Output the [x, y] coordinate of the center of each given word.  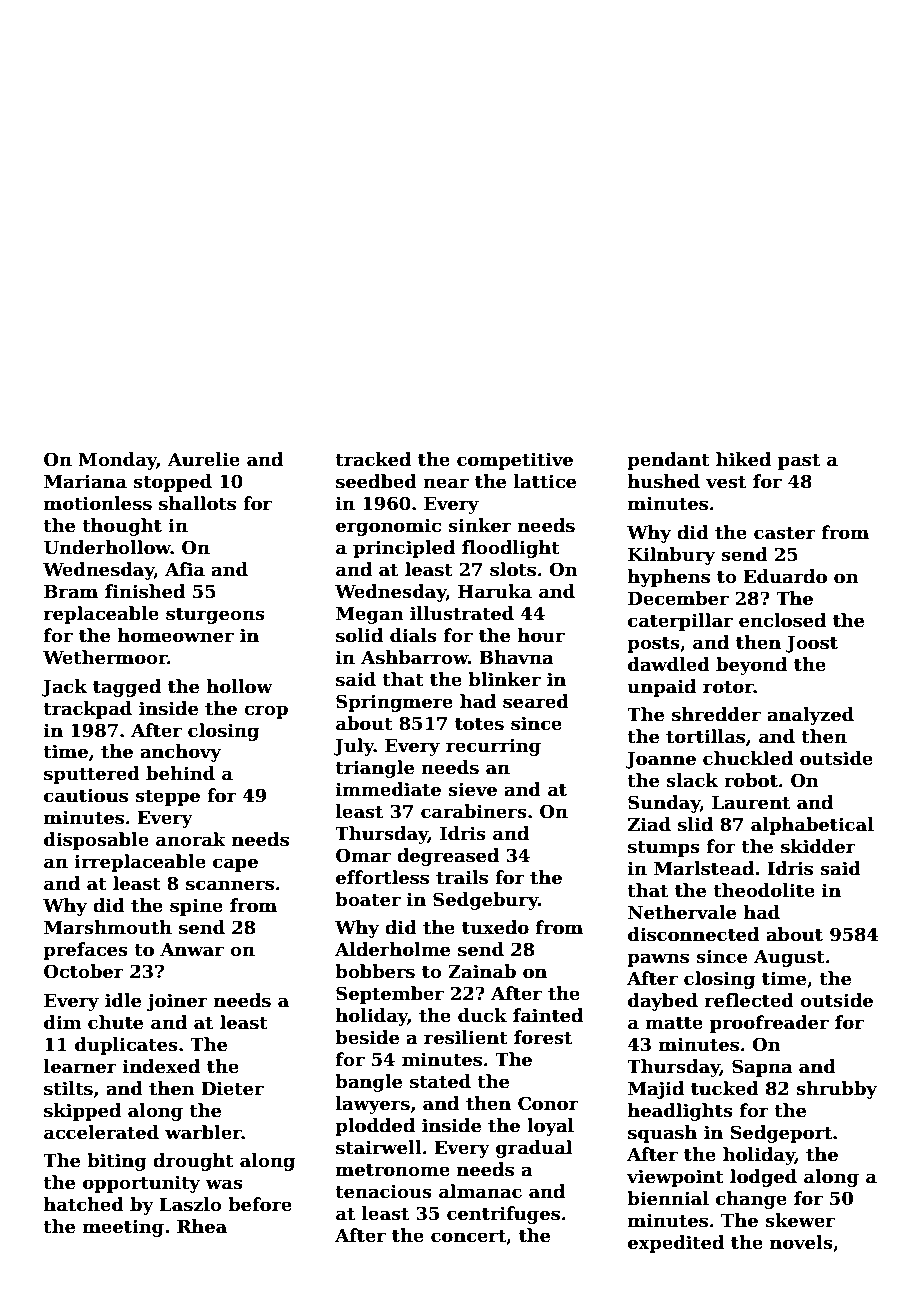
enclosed [782, 620]
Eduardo [785, 576]
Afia [185, 569]
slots [513, 569]
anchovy [180, 753]
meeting [123, 1228]
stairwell [379, 1147]
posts [653, 645]
